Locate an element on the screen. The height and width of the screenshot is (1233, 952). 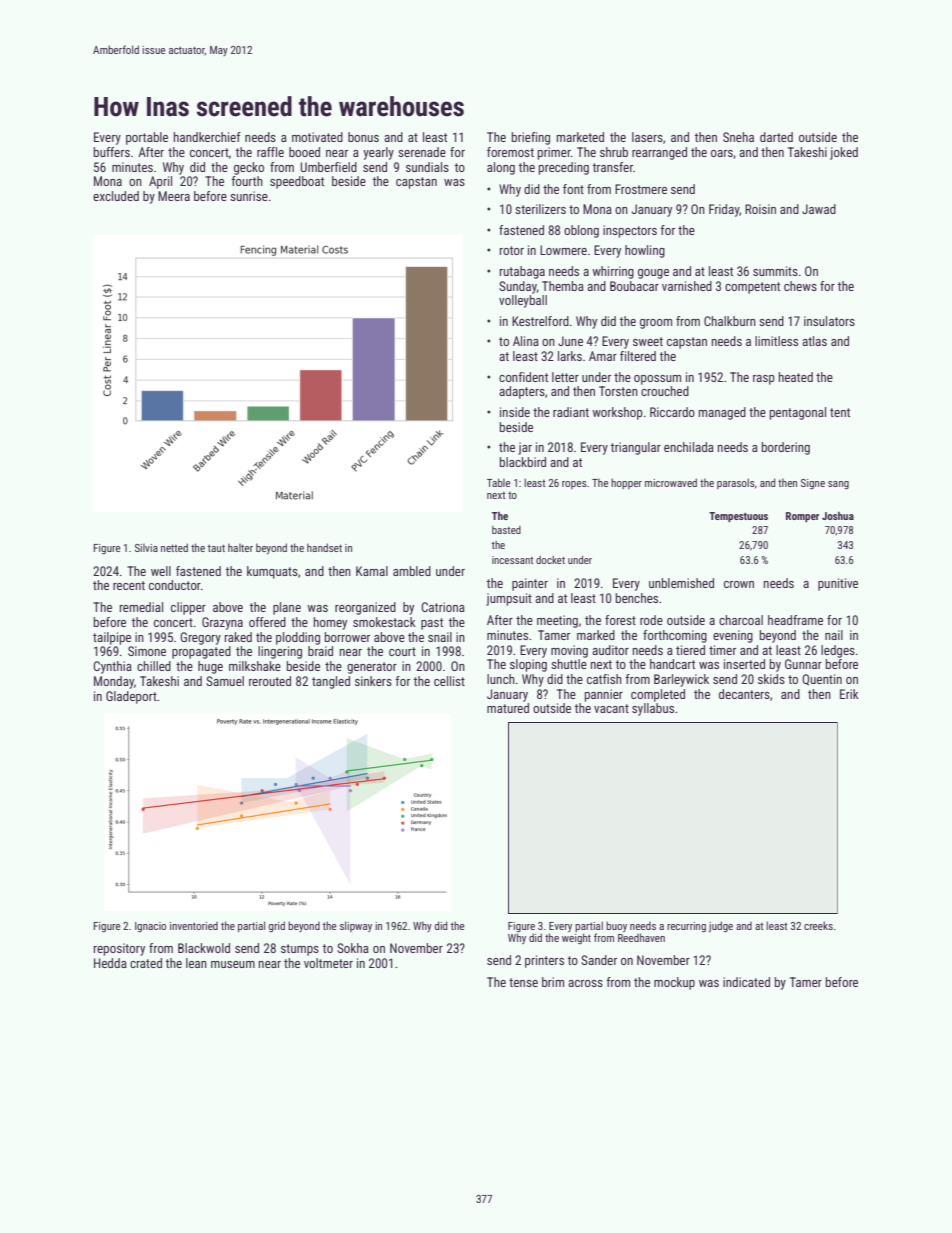
inside is located at coordinates (515, 412).
